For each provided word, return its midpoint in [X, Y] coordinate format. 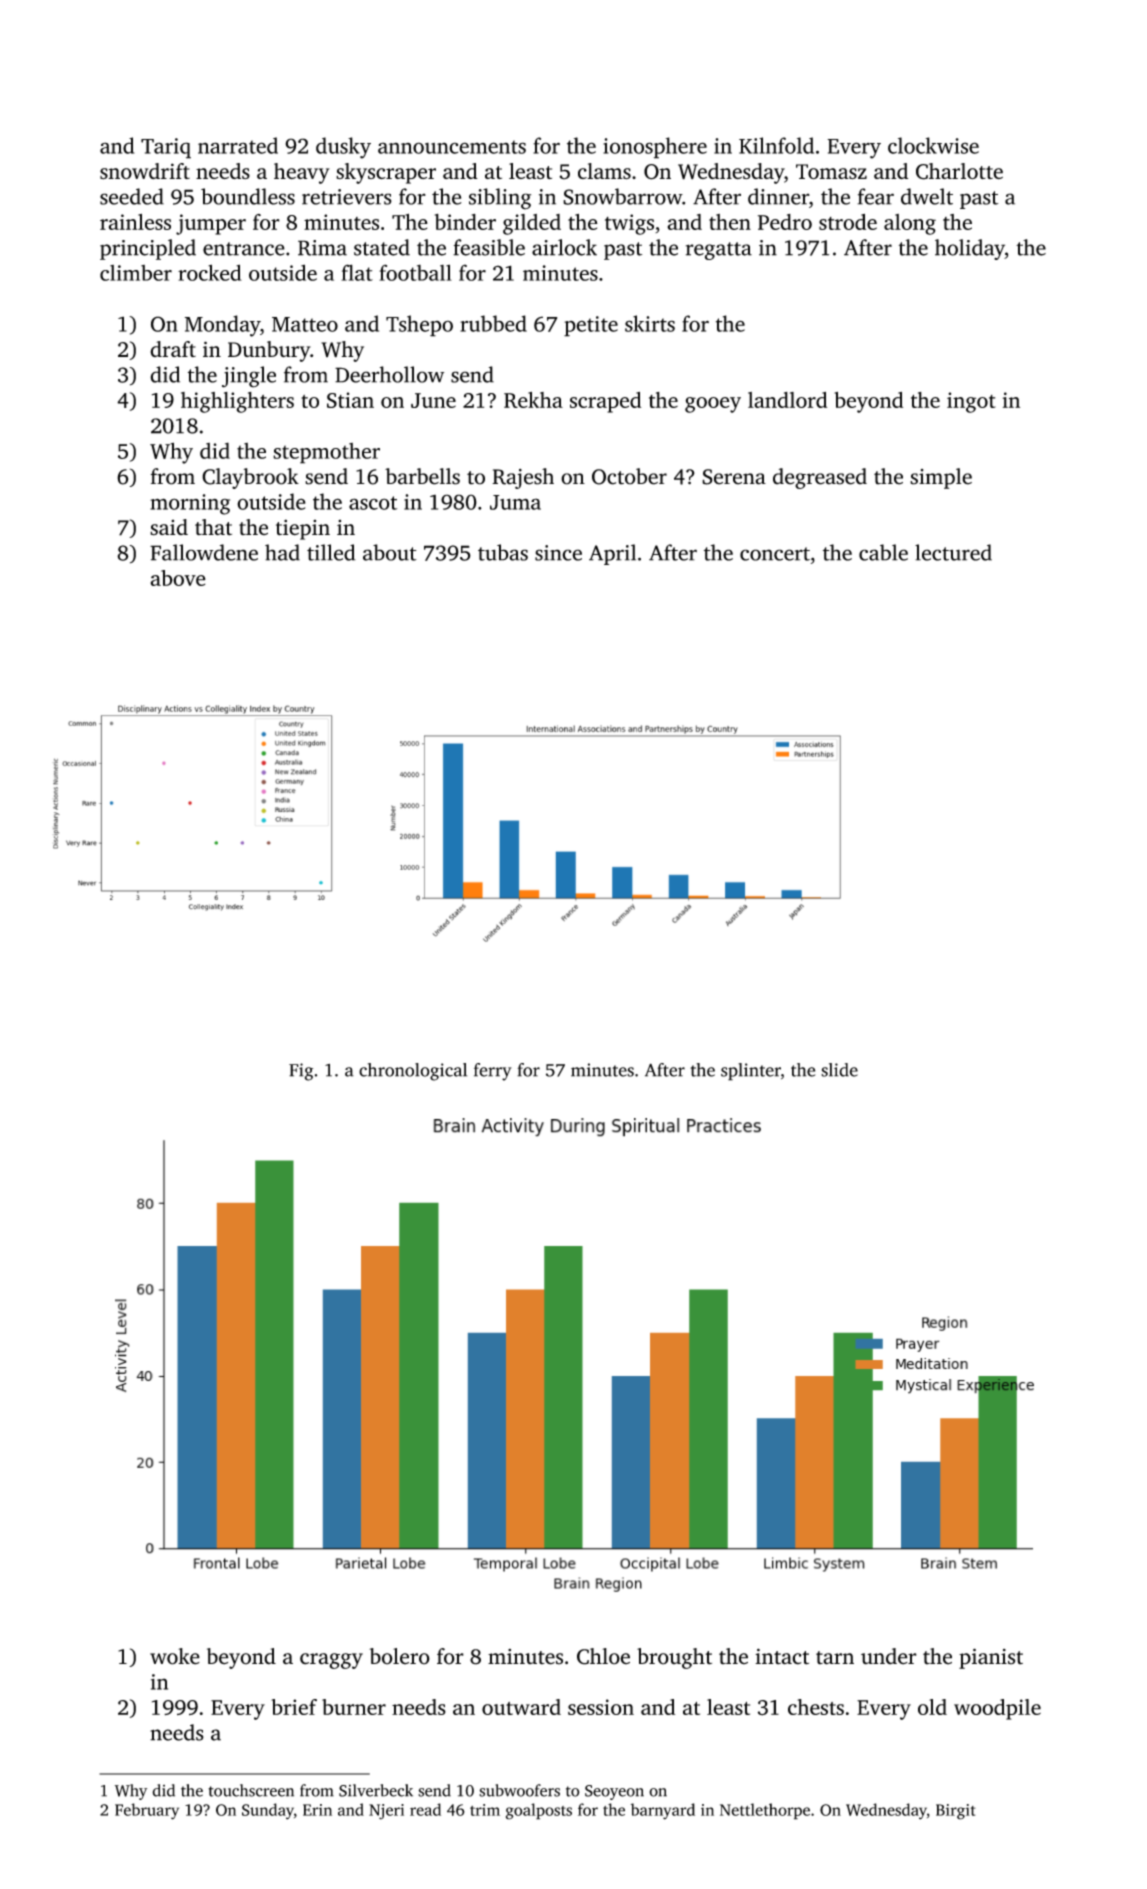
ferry [493, 1072]
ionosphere [655, 148]
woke [175, 1656]
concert [775, 554]
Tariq [166, 148]
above [178, 578]
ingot [971, 402]
